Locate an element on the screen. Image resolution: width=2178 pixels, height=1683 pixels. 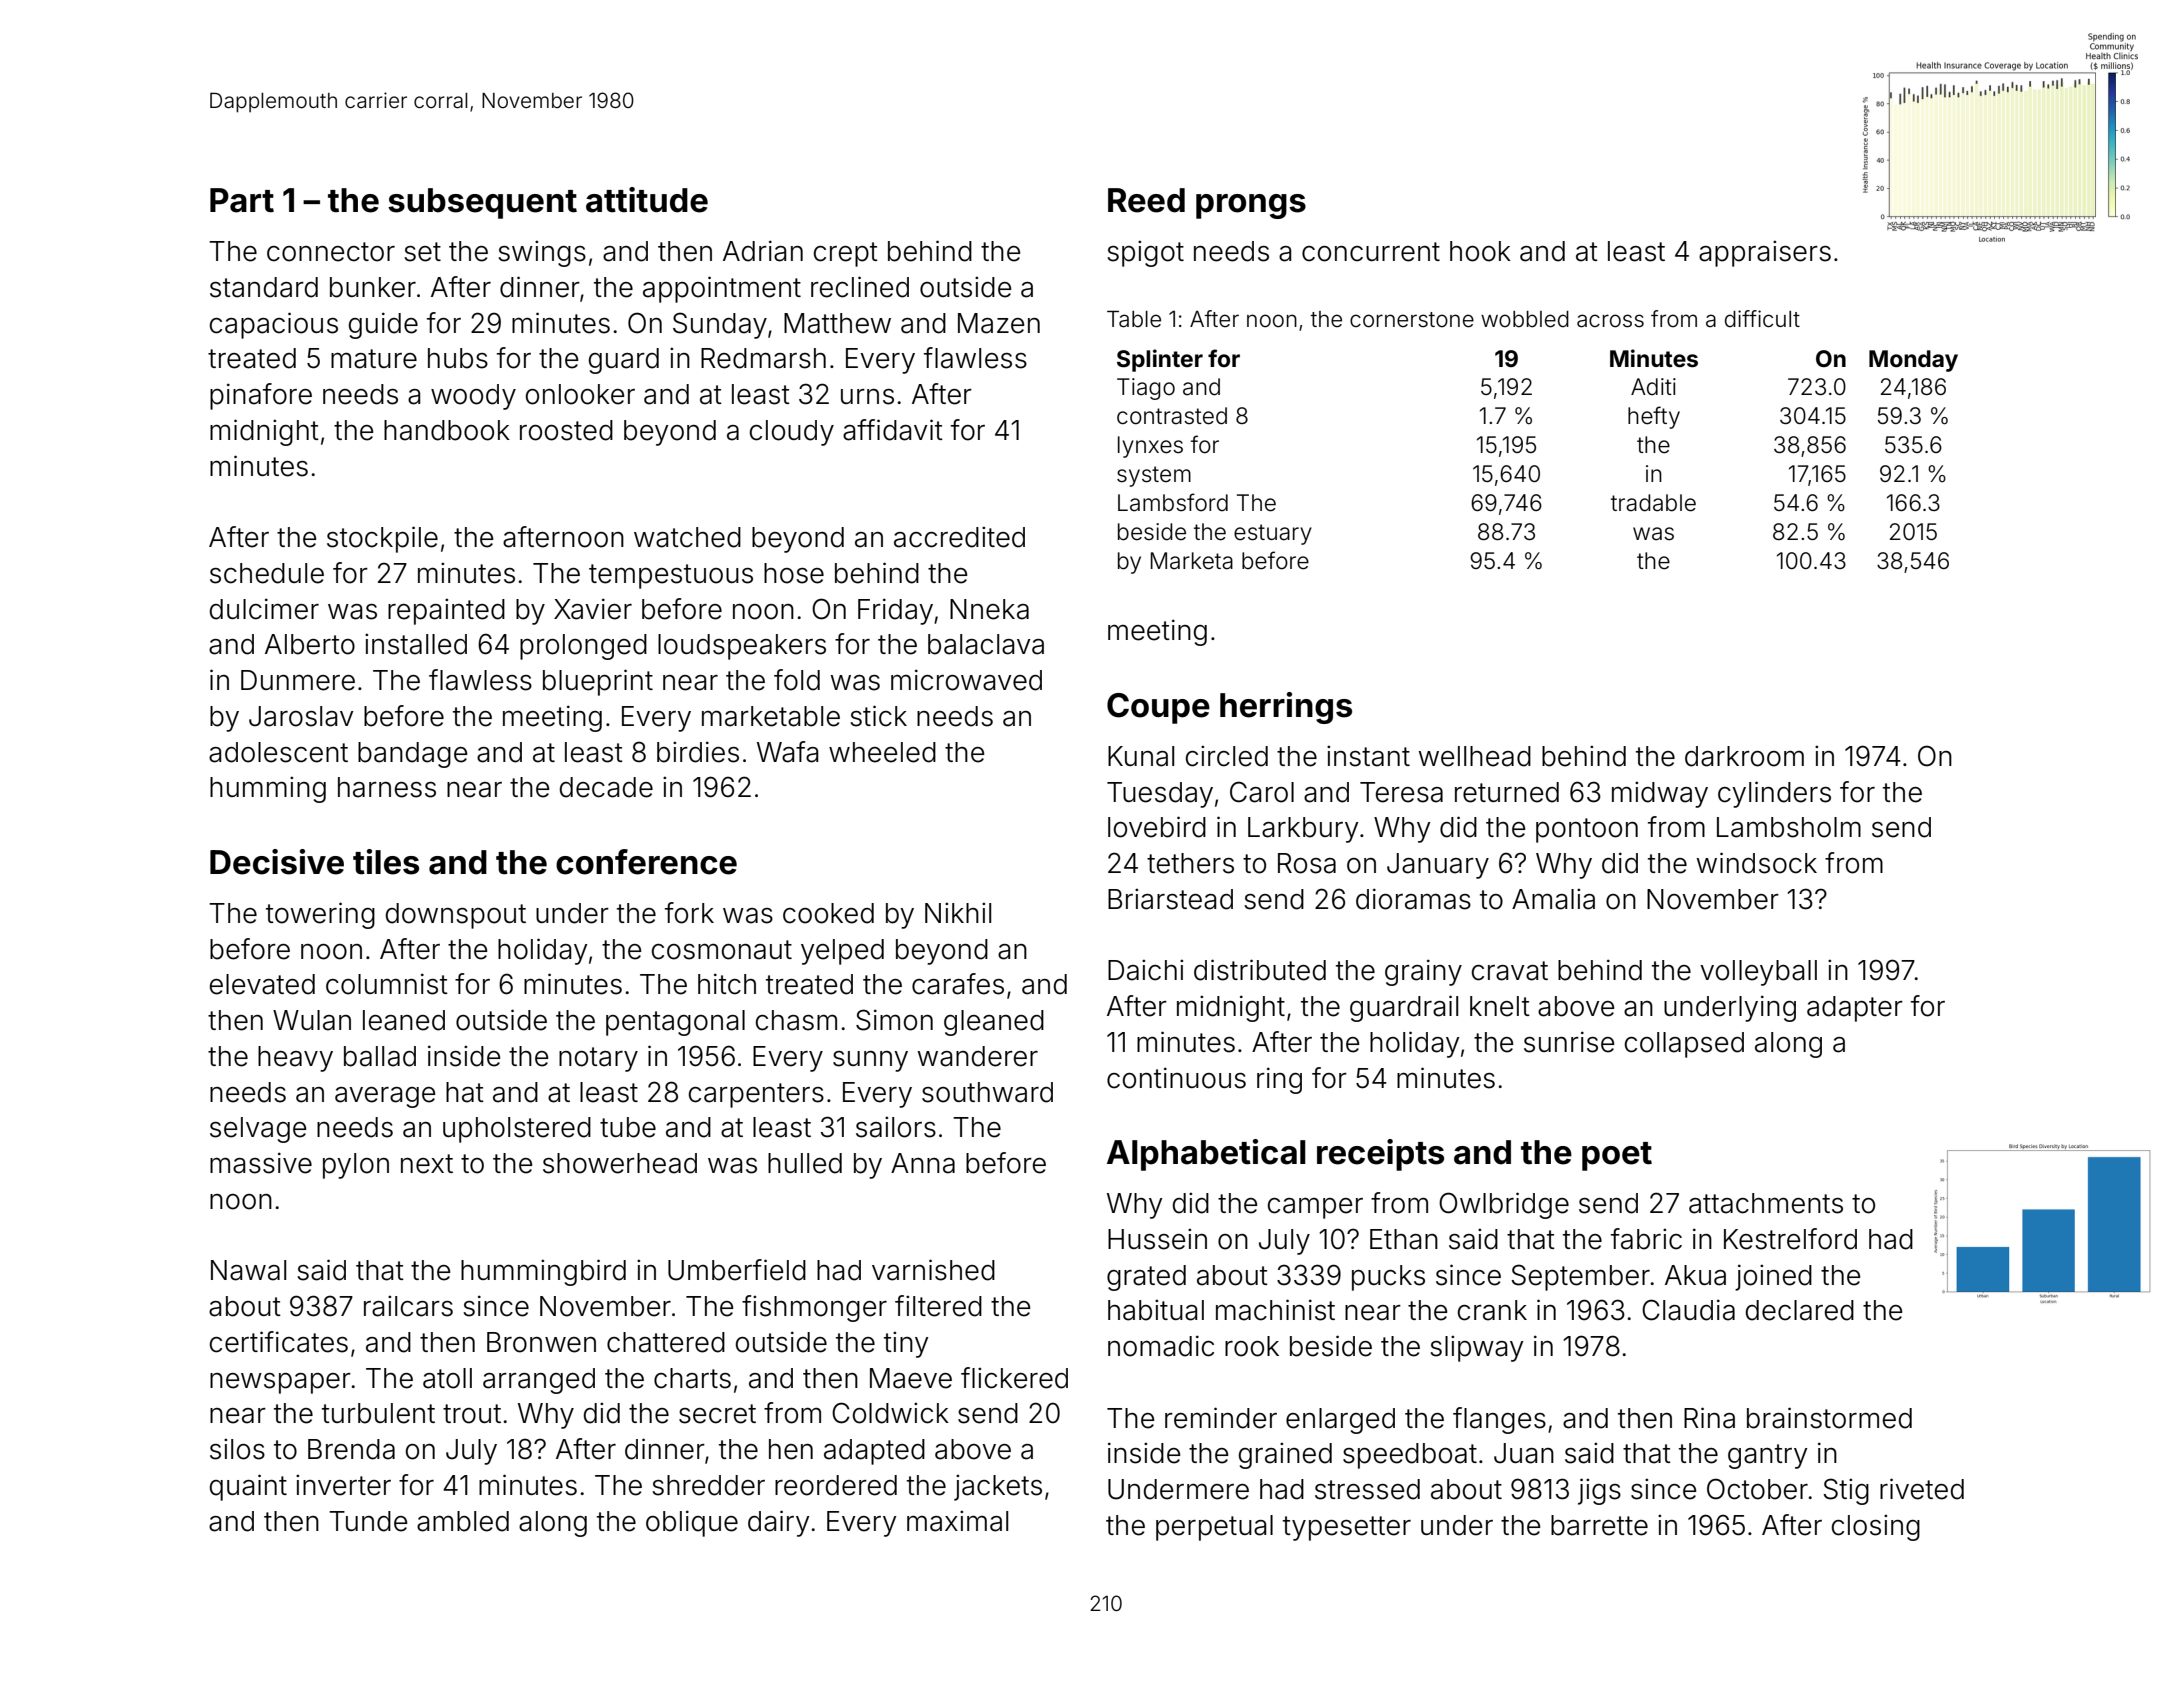
darkroom is located at coordinates (1744, 756).
